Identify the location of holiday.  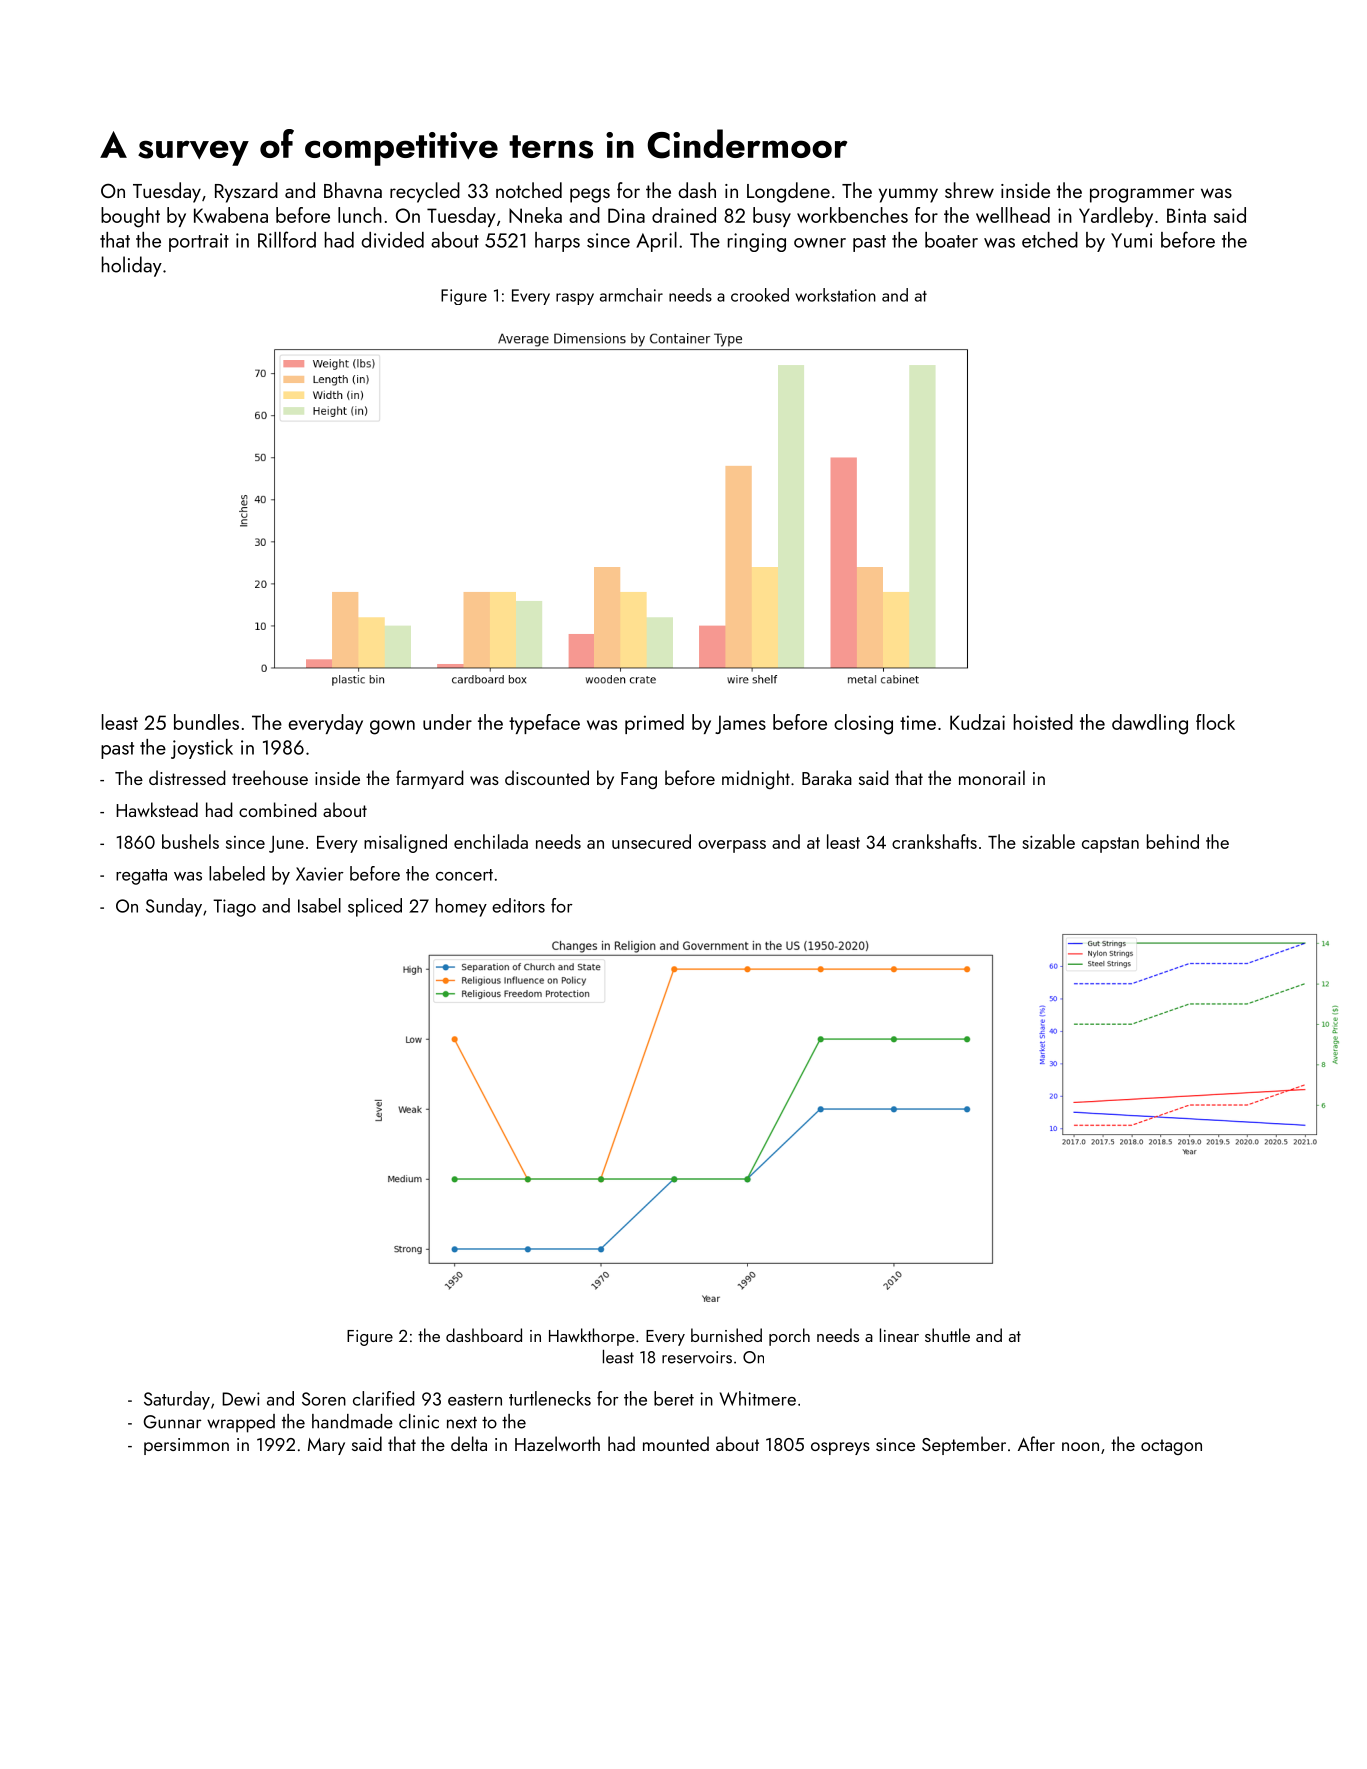
(132, 266).
